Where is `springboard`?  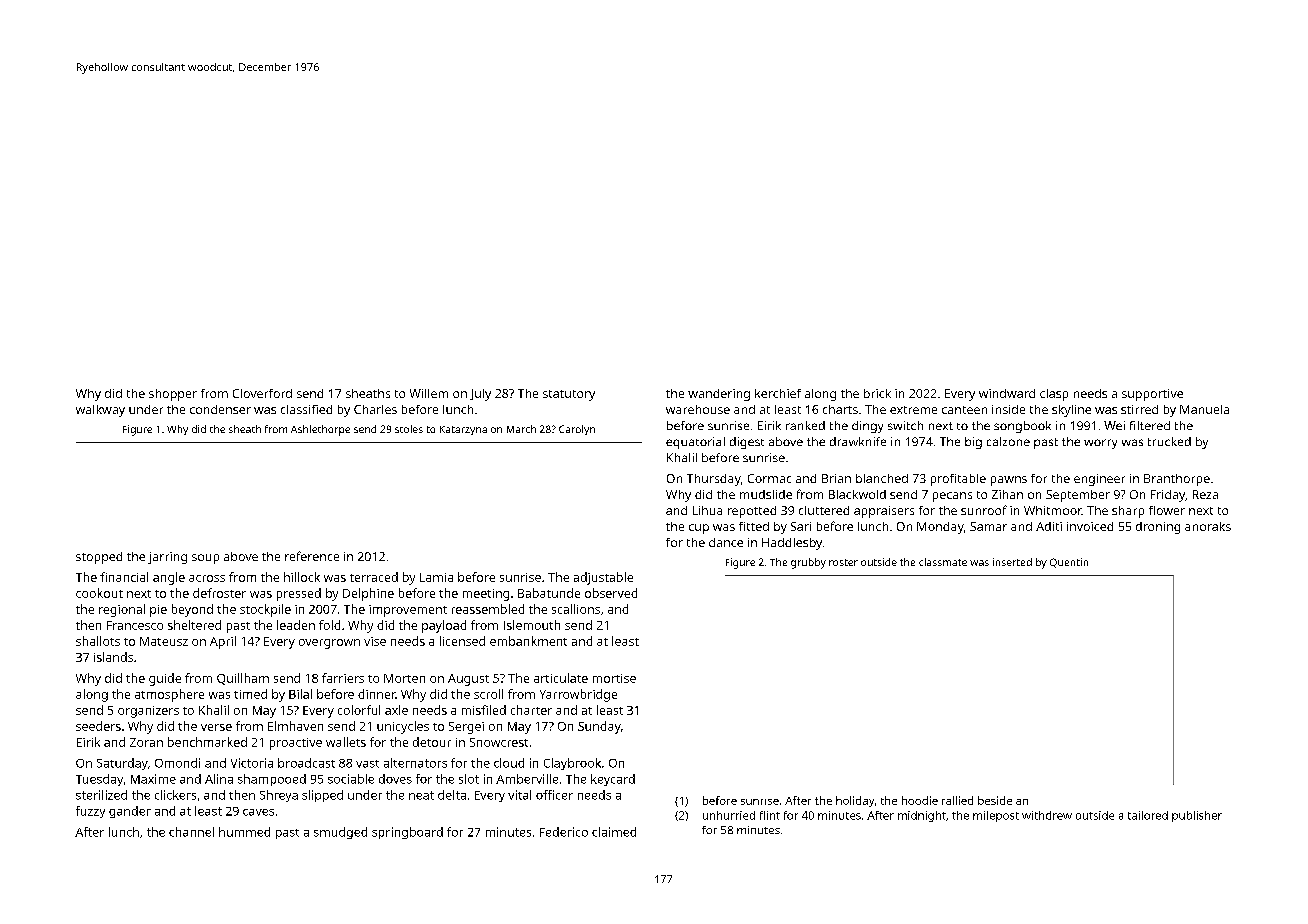 springboard is located at coordinates (407, 833).
